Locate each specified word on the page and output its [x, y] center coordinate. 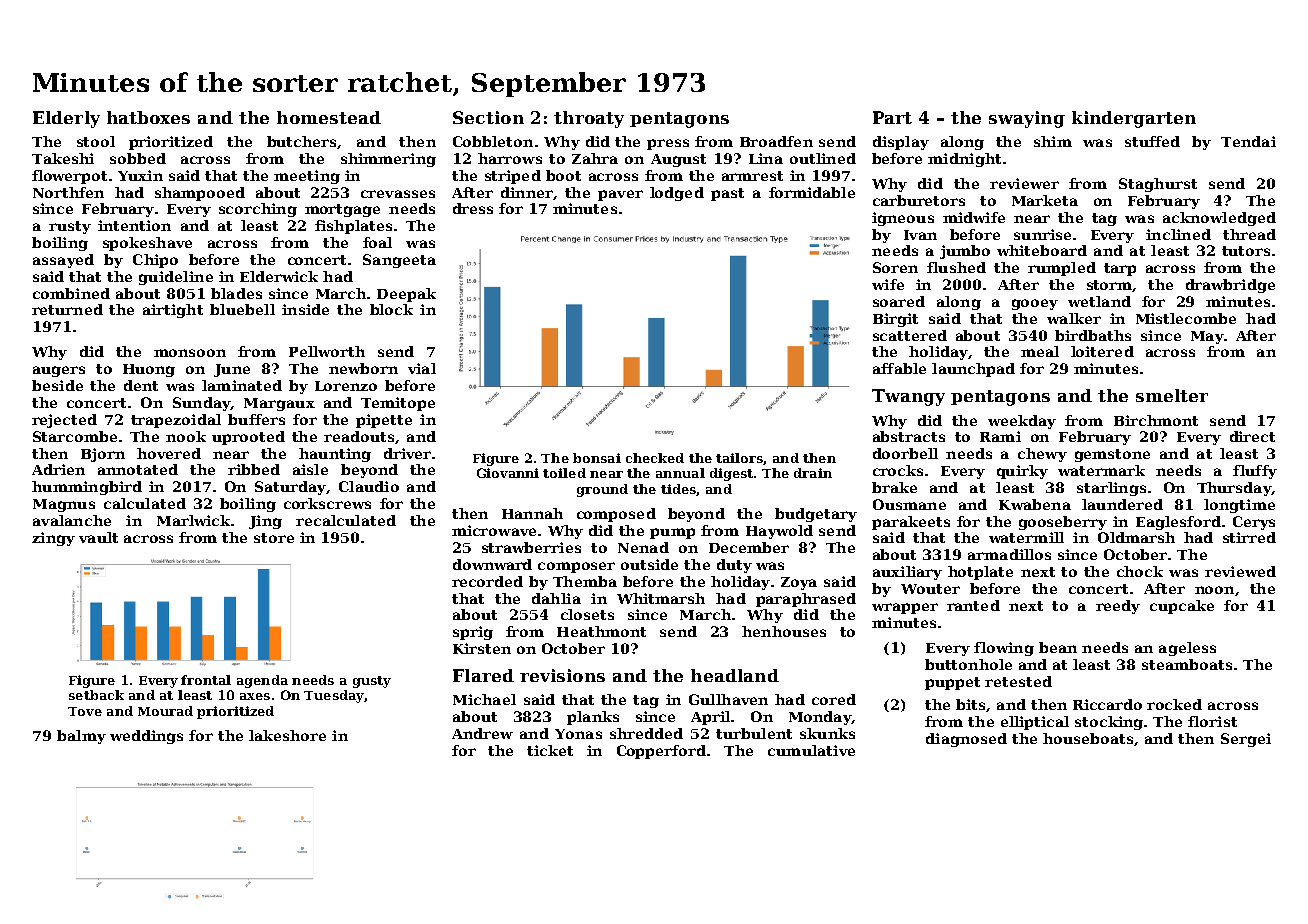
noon [1214, 590]
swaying [1027, 119]
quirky [1022, 472]
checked [655, 458]
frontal [206, 680]
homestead [329, 117]
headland [735, 675]
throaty [589, 119]
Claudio [369, 486]
